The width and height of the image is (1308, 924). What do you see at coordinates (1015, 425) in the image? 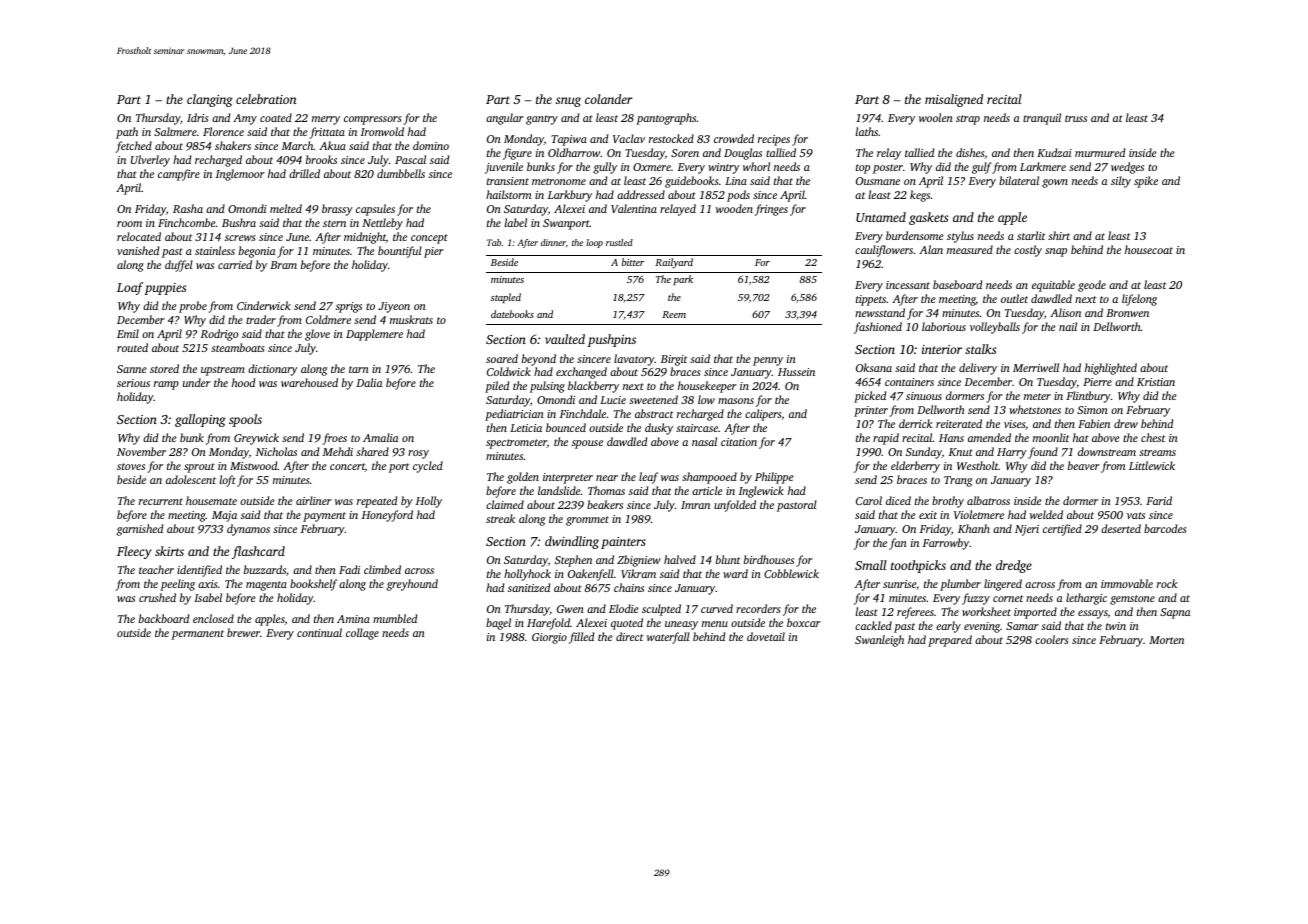
I see `vises` at bounding box center [1015, 425].
